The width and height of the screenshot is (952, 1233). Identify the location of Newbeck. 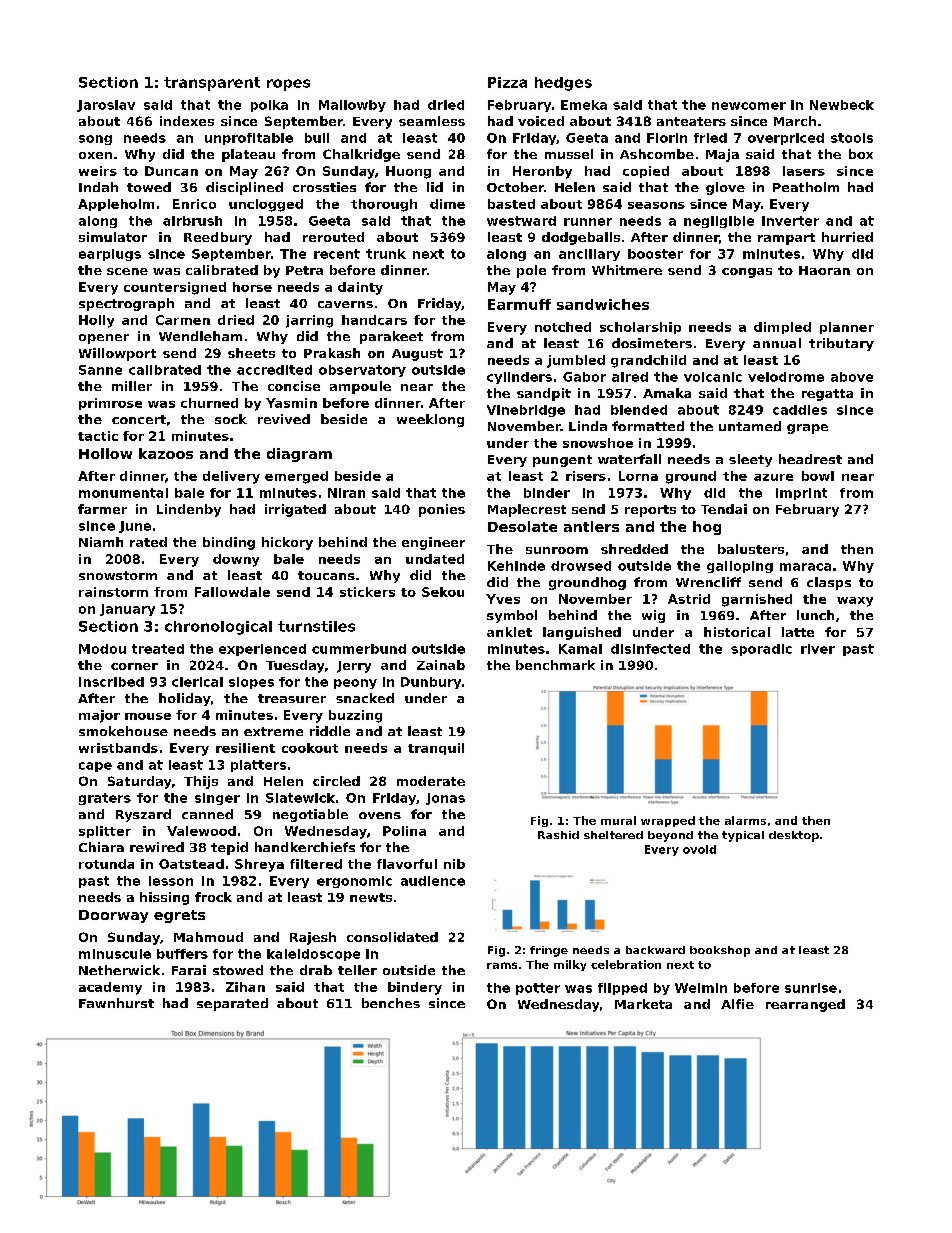
(842, 105).
